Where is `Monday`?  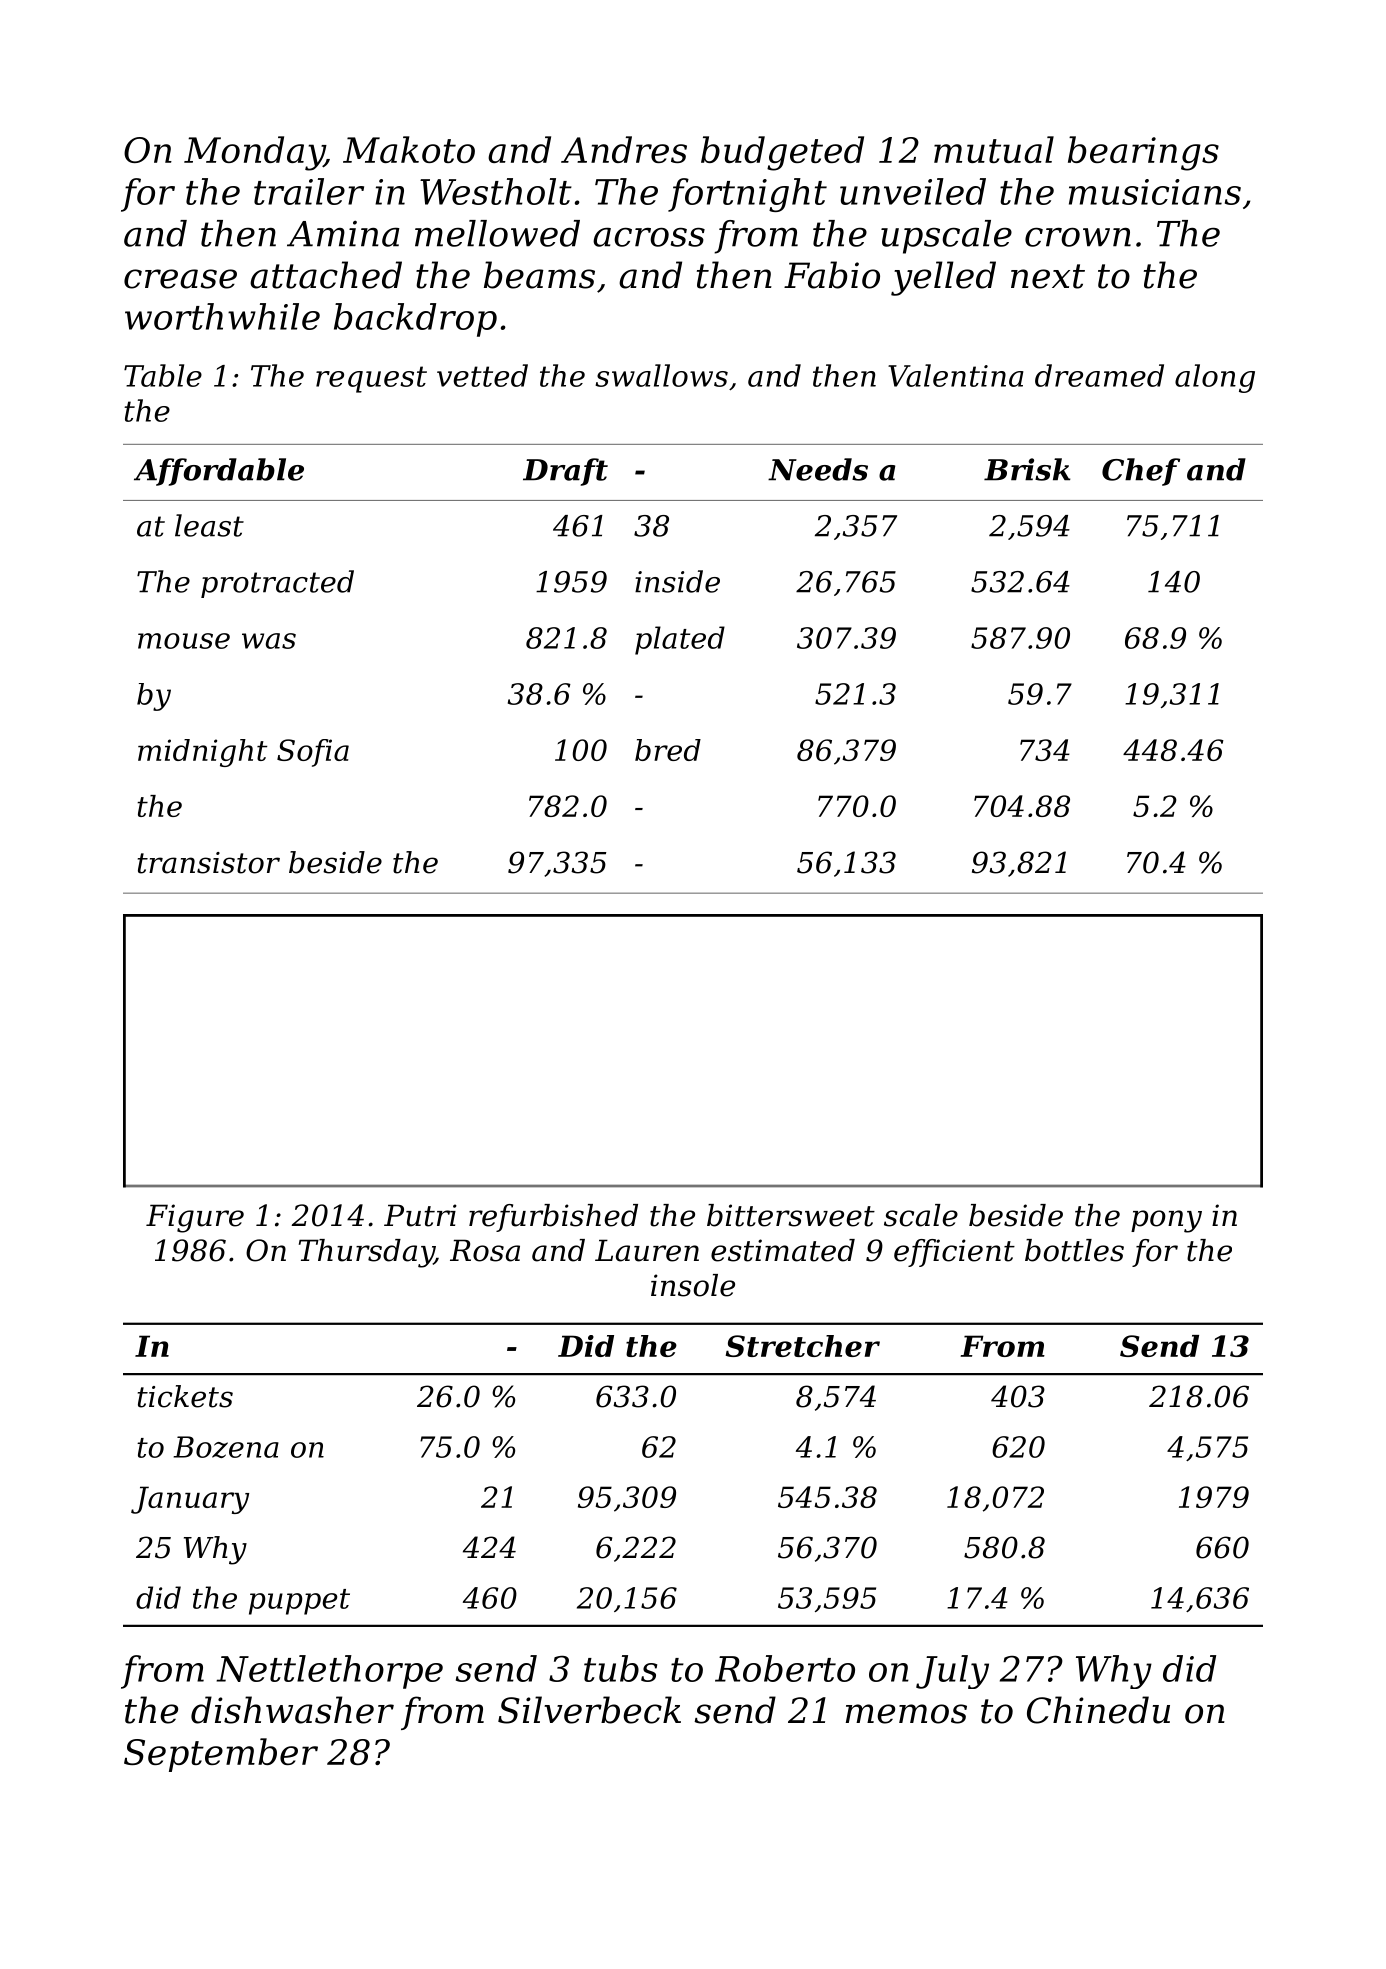 Monday is located at coordinates (254, 153).
